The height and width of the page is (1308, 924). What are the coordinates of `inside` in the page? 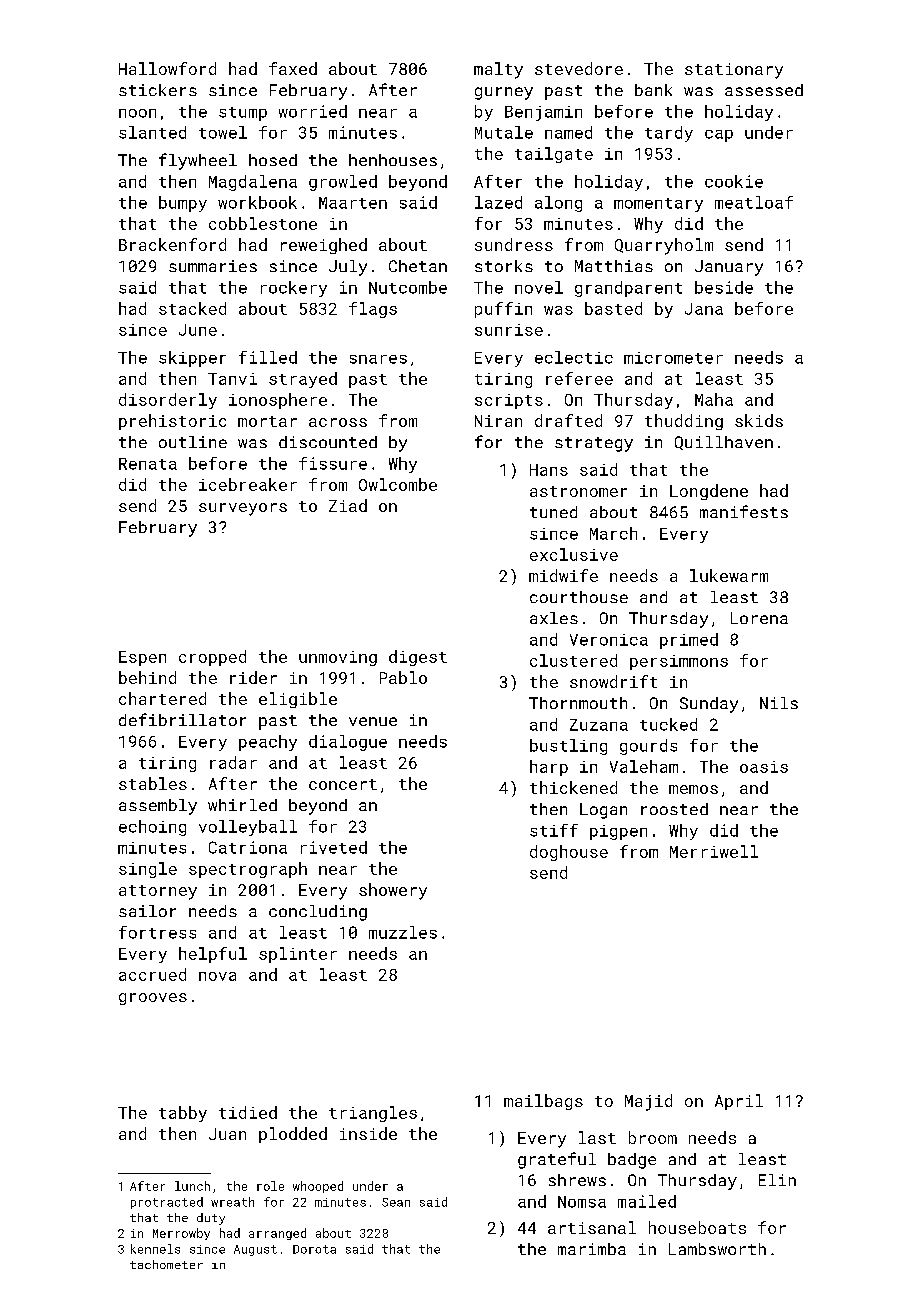 It's located at (368, 1133).
